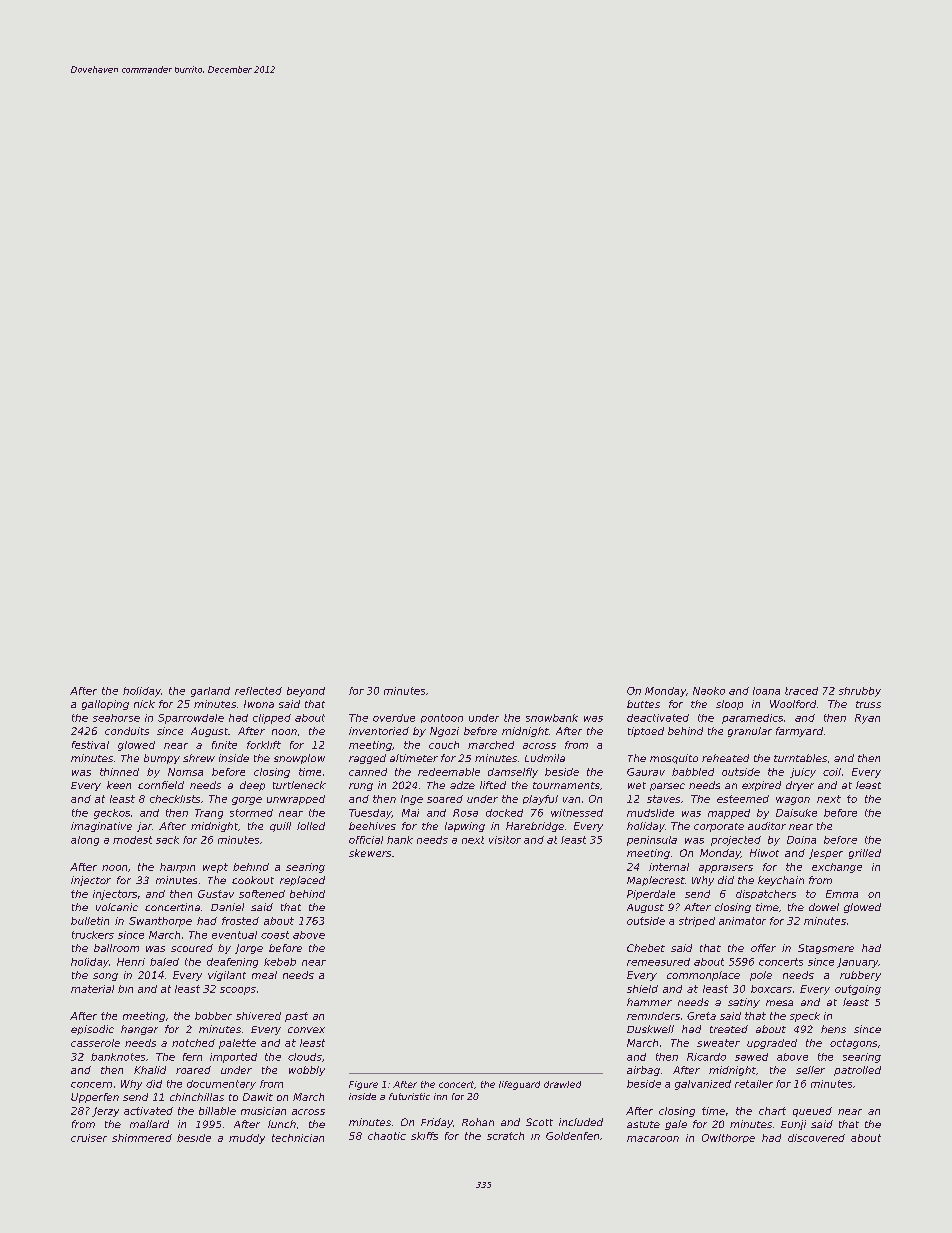 This image has width=952, height=1233. What do you see at coordinates (252, 786) in the image?
I see `deep` at bounding box center [252, 786].
